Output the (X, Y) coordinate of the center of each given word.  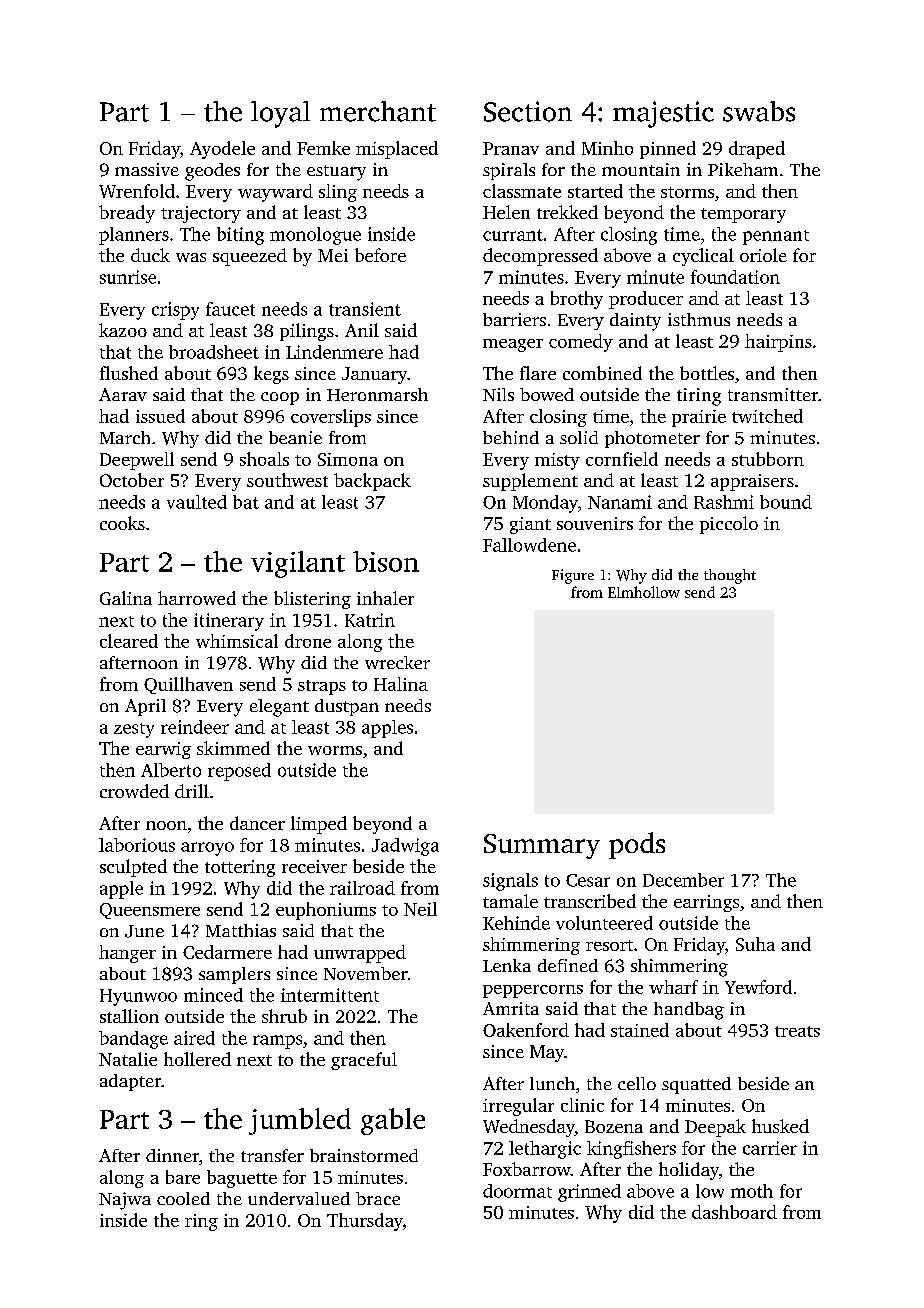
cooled (183, 1198)
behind (511, 437)
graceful (364, 1061)
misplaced (397, 150)
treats (797, 1031)
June (144, 931)
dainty (635, 322)
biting (240, 236)
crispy (175, 311)
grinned (589, 1193)
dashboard (734, 1212)
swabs (759, 111)
